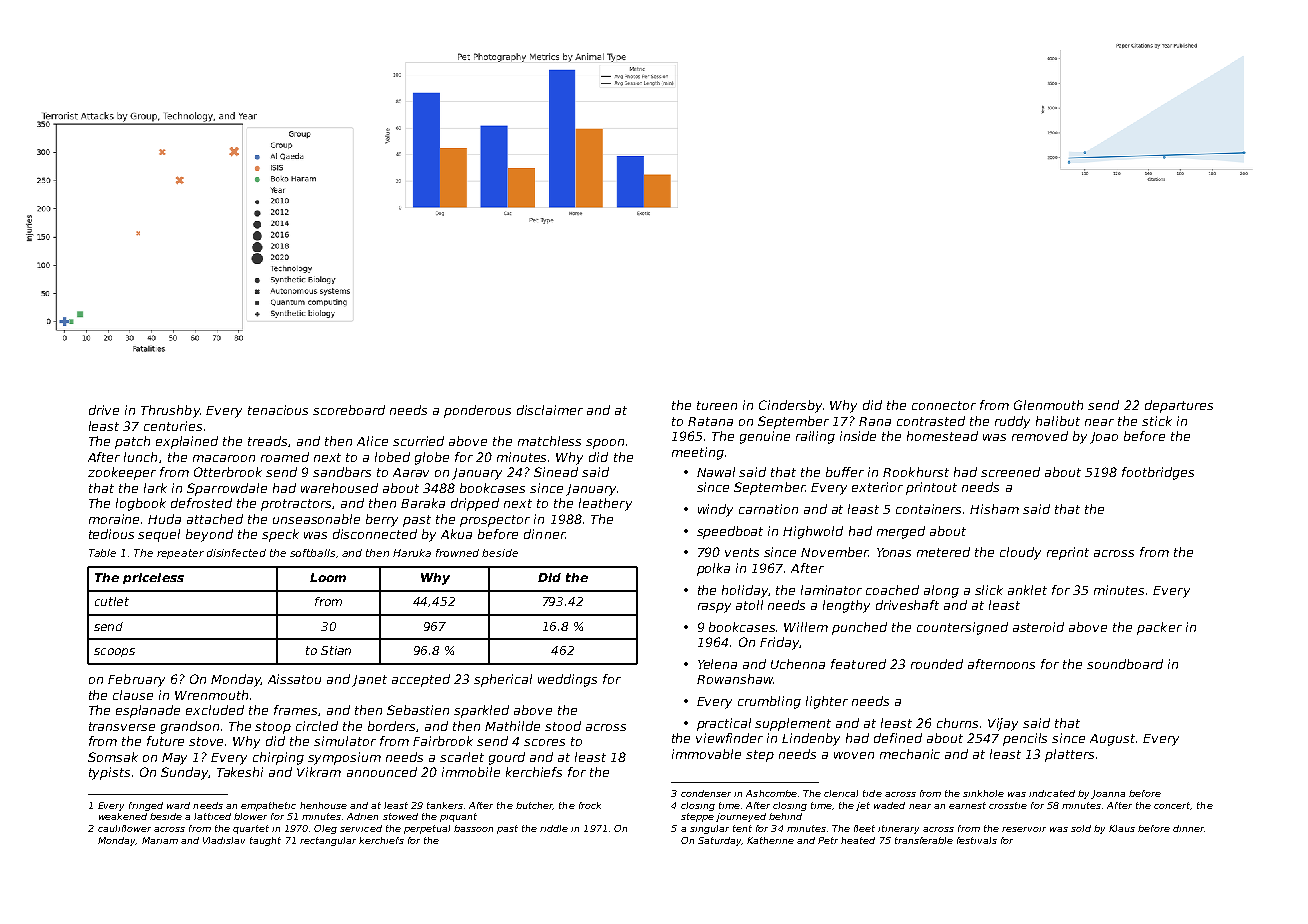  What do you see at coordinates (312, 553) in the screenshot?
I see `softballs` at bounding box center [312, 553].
